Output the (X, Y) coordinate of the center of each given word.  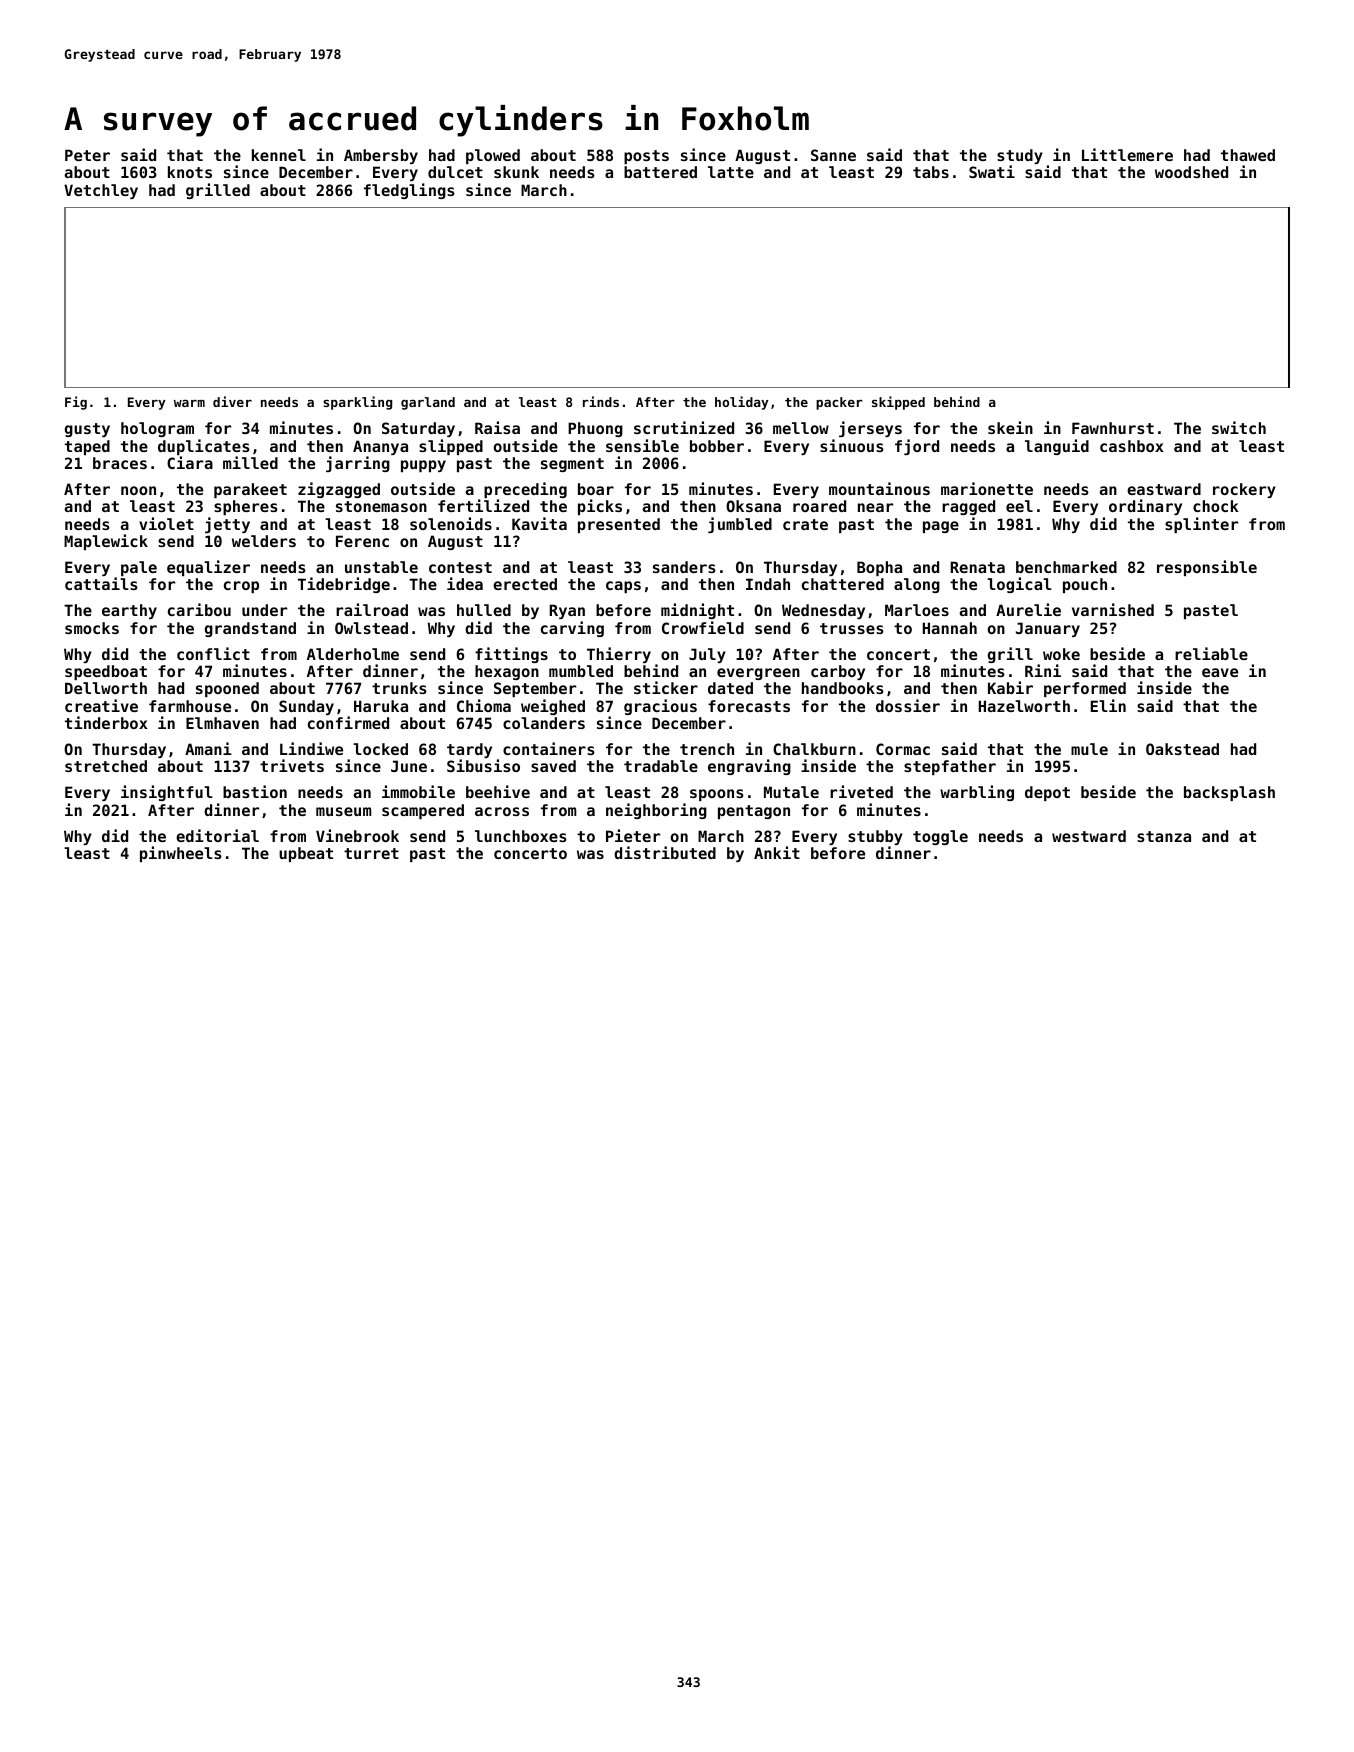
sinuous (852, 445)
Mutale (791, 792)
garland (428, 403)
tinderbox (106, 722)
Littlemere (1127, 154)
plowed (493, 156)
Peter (87, 155)
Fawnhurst (1113, 428)
